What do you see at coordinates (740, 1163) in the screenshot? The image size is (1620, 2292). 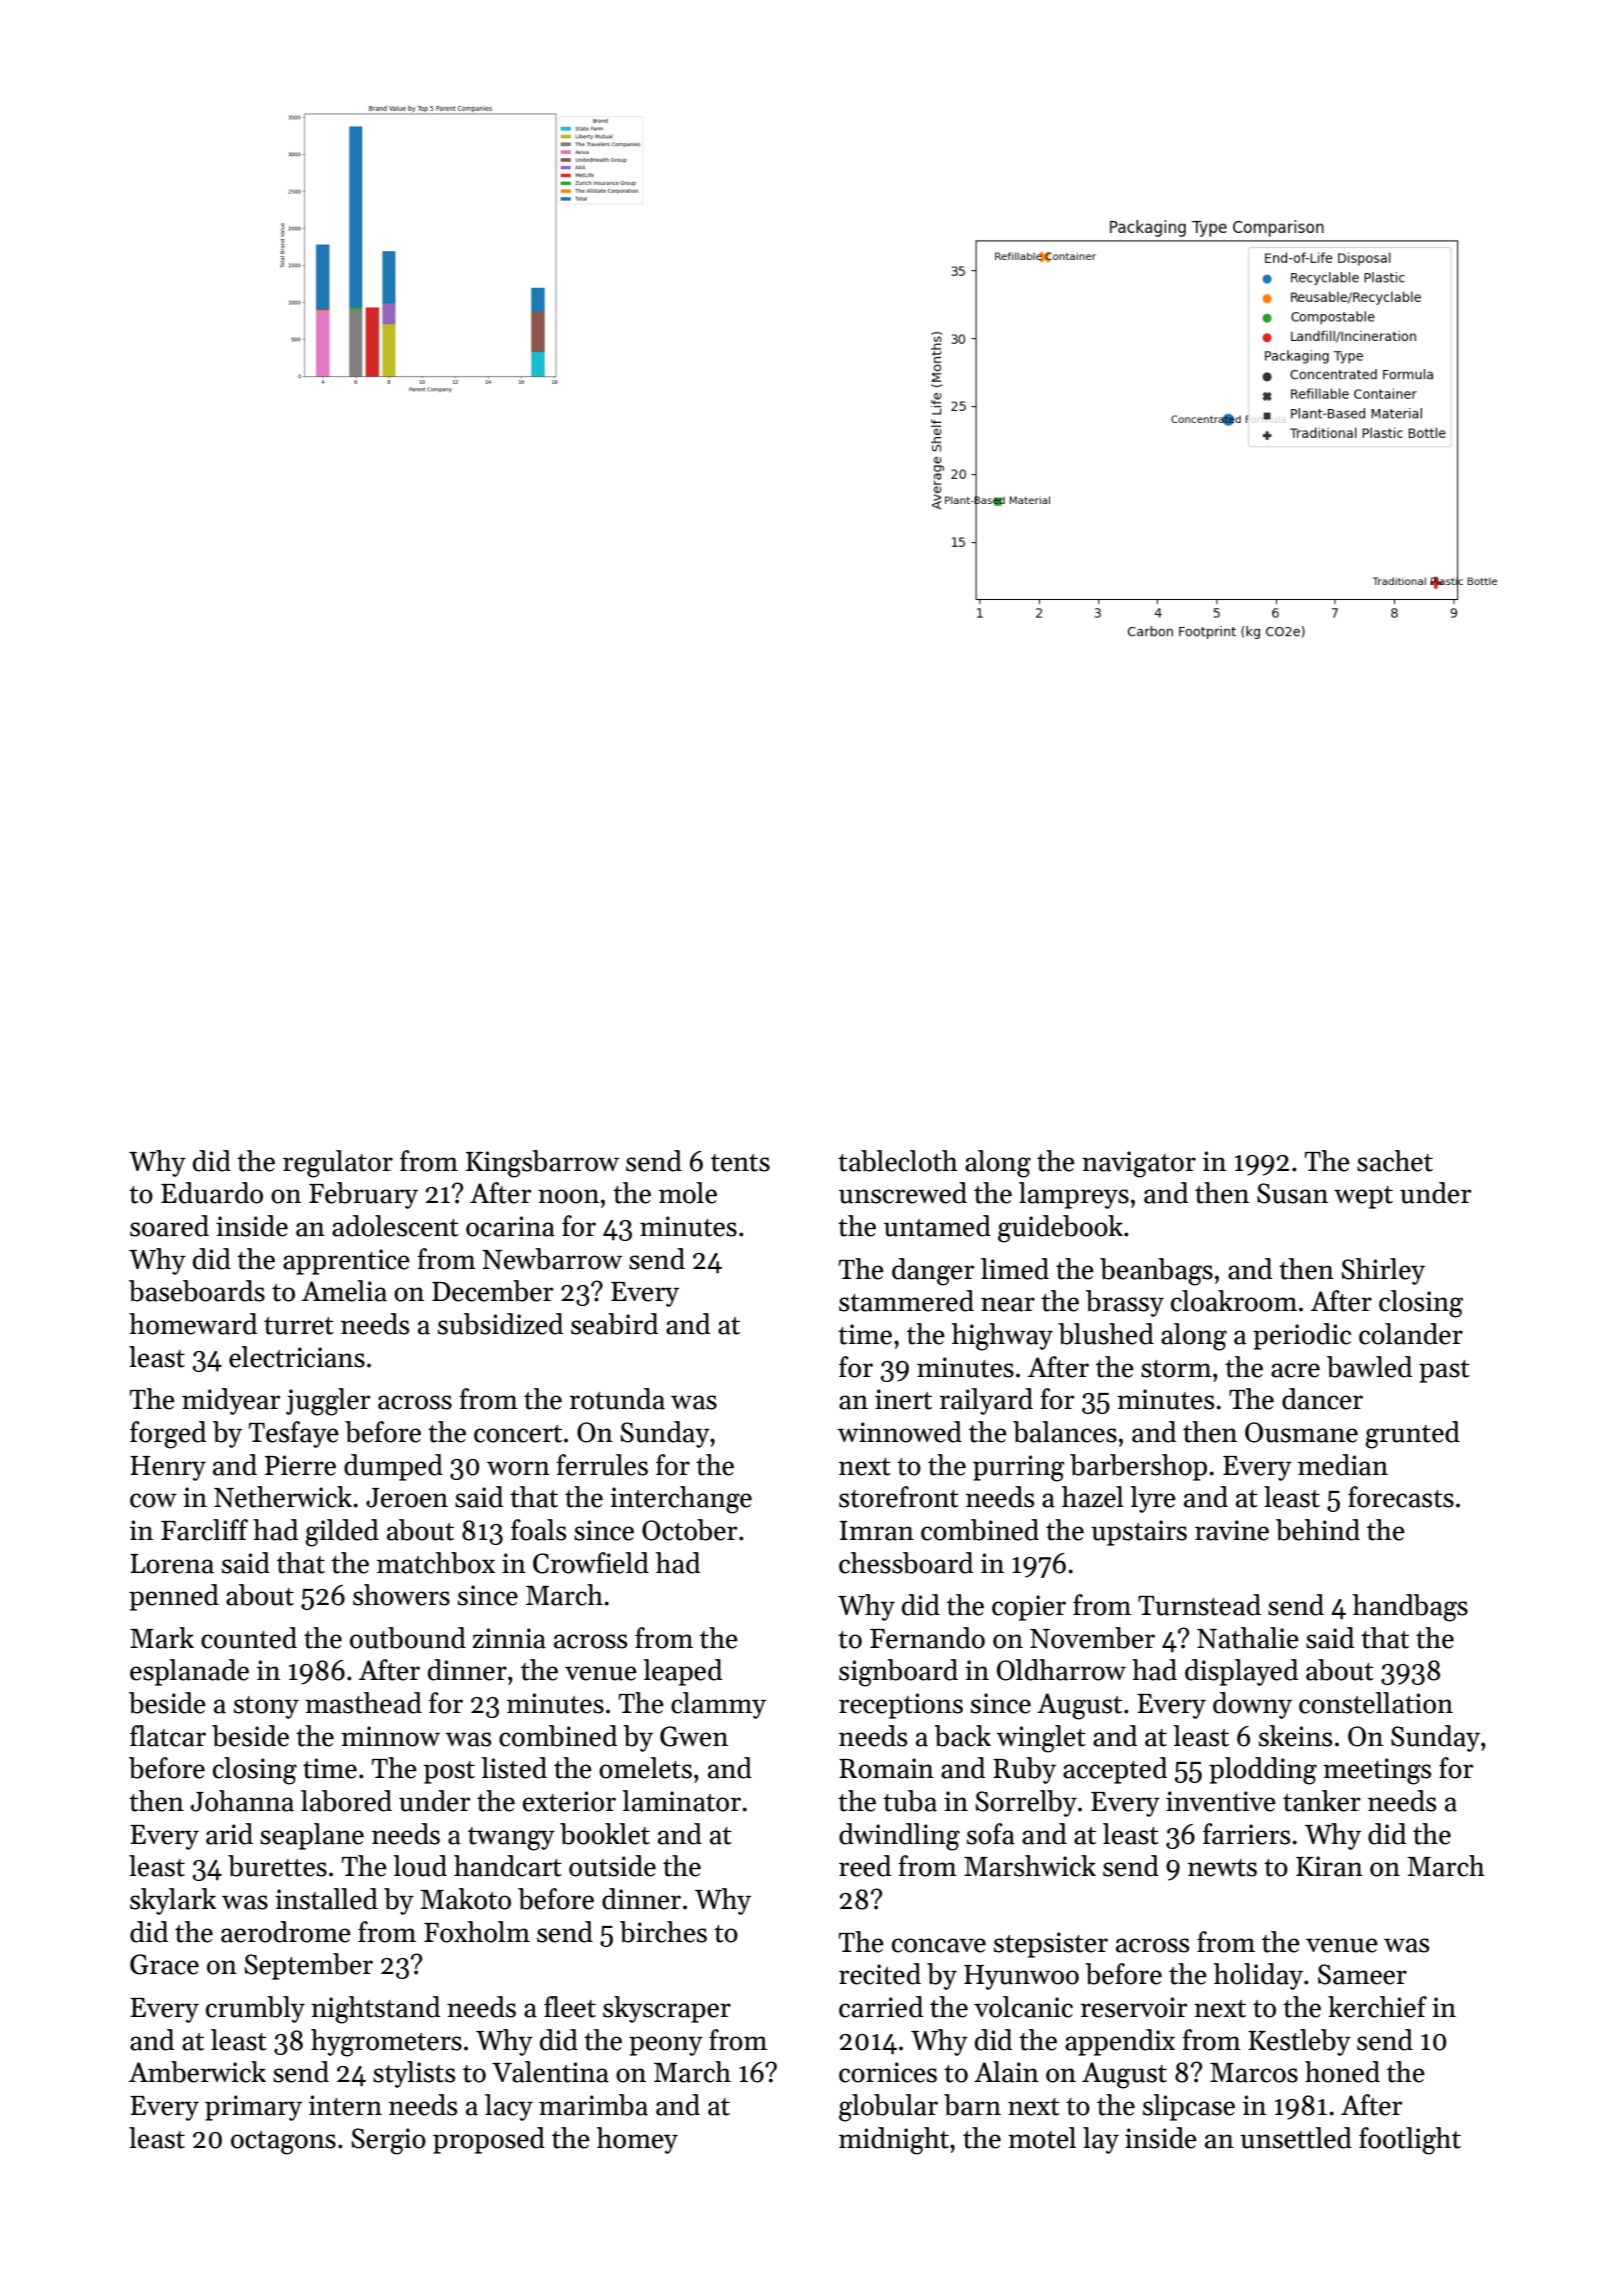 I see `tents` at bounding box center [740, 1163].
